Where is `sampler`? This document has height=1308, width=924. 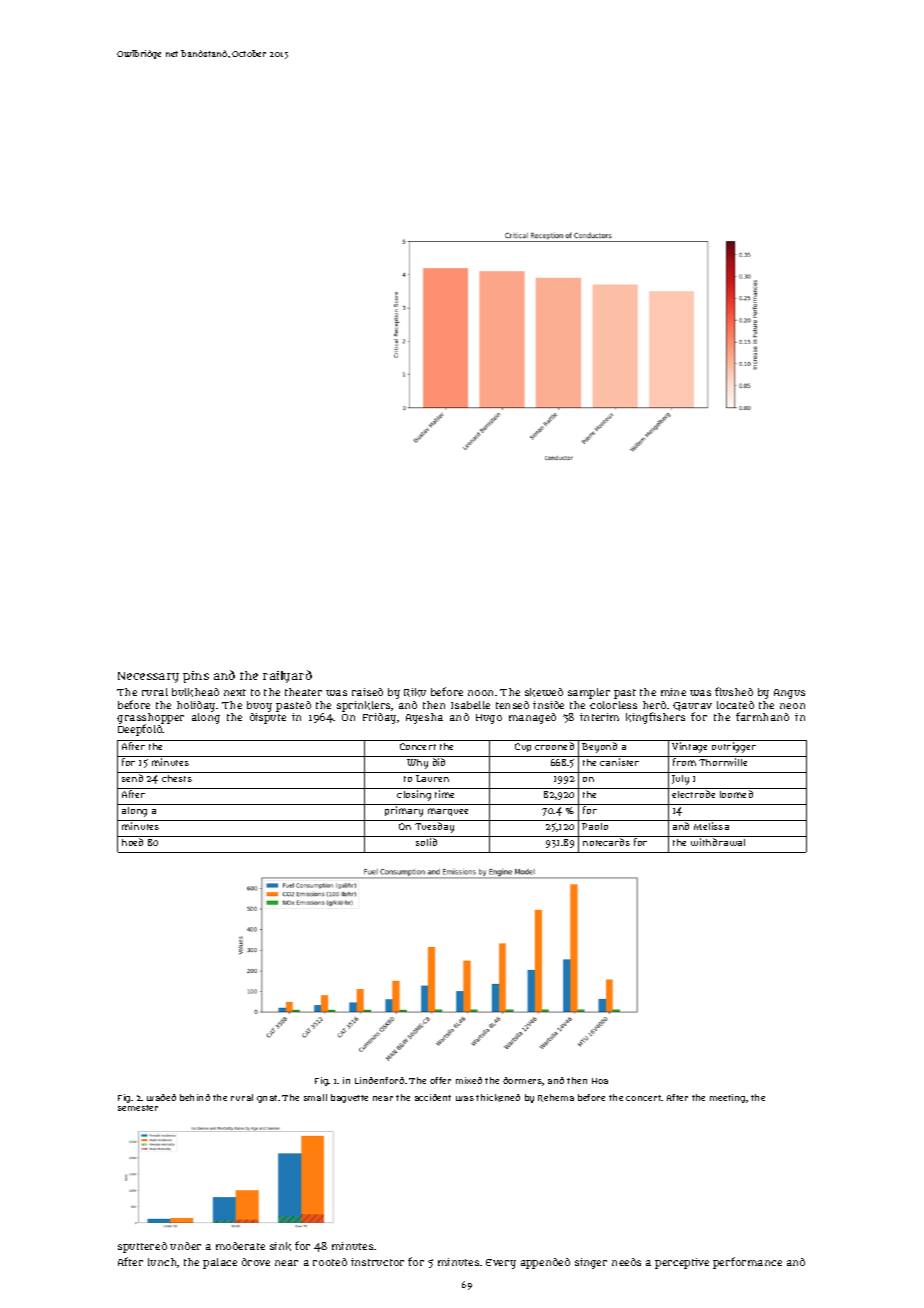 sampler is located at coordinates (589, 693).
